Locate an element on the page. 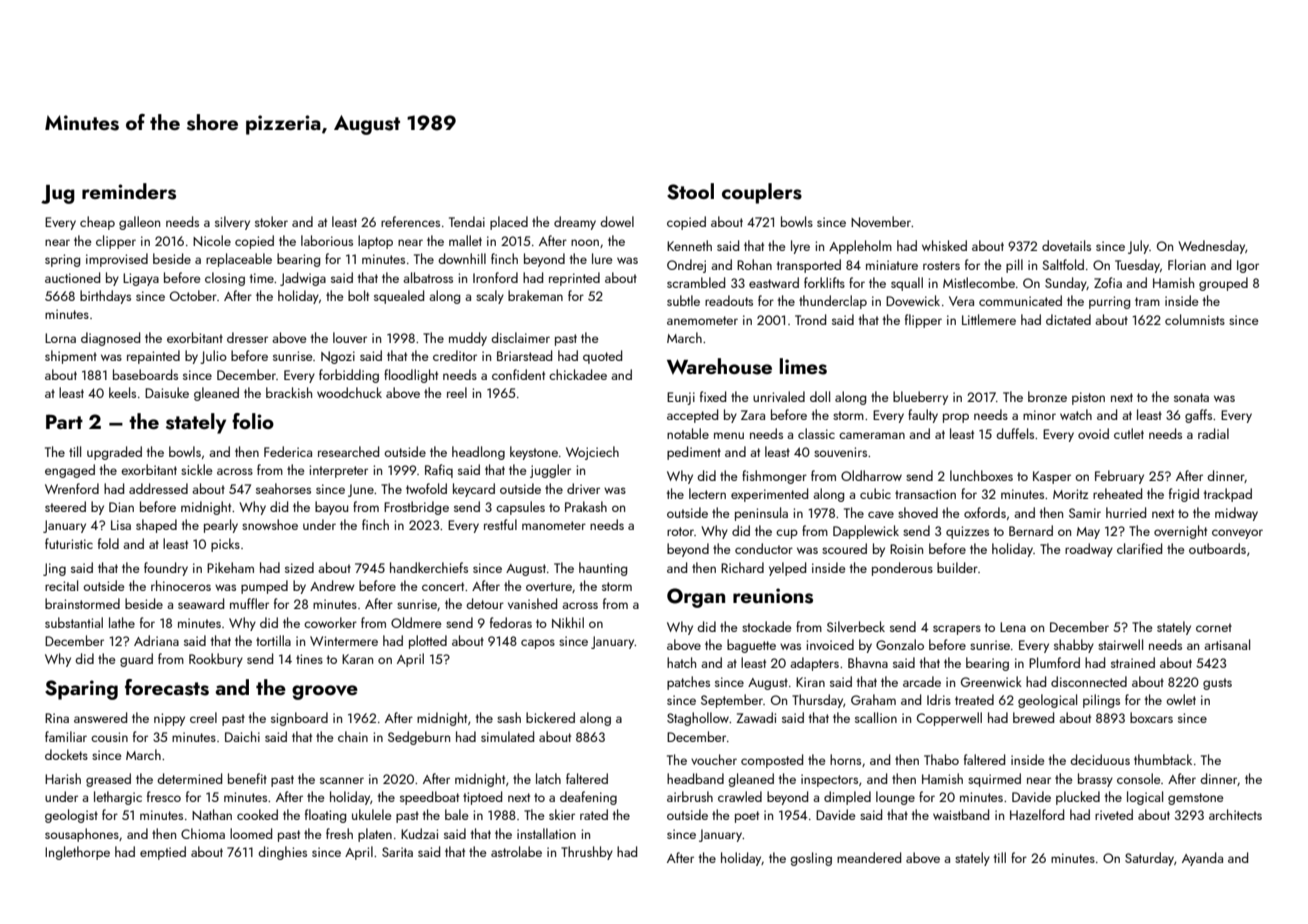 Image resolution: width=1308 pixels, height=924 pixels. hatch is located at coordinates (681, 662).
